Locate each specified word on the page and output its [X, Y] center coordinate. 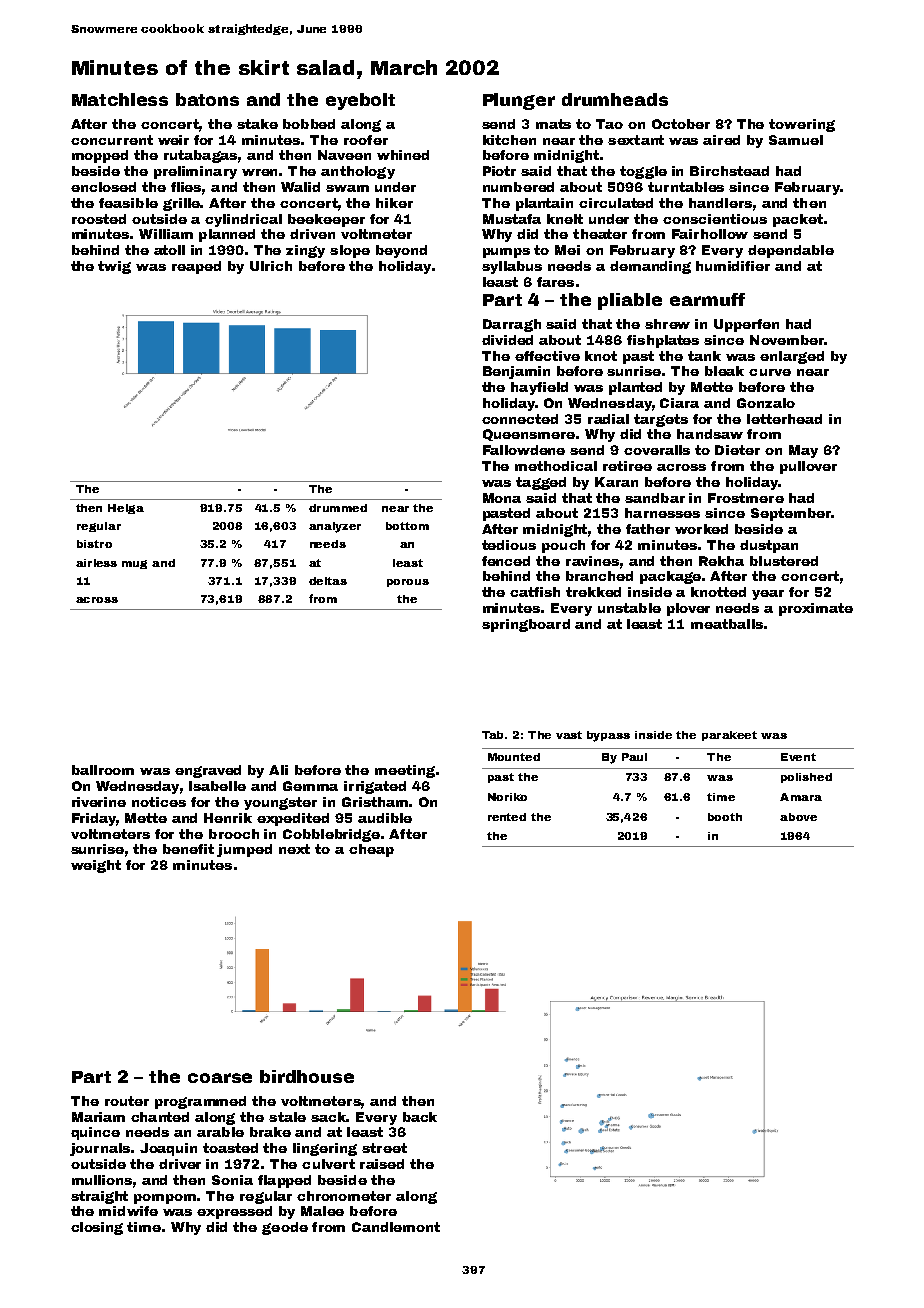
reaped [196, 267]
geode [285, 1228]
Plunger [519, 101]
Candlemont [396, 1227]
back [420, 1117]
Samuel [796, 140]
